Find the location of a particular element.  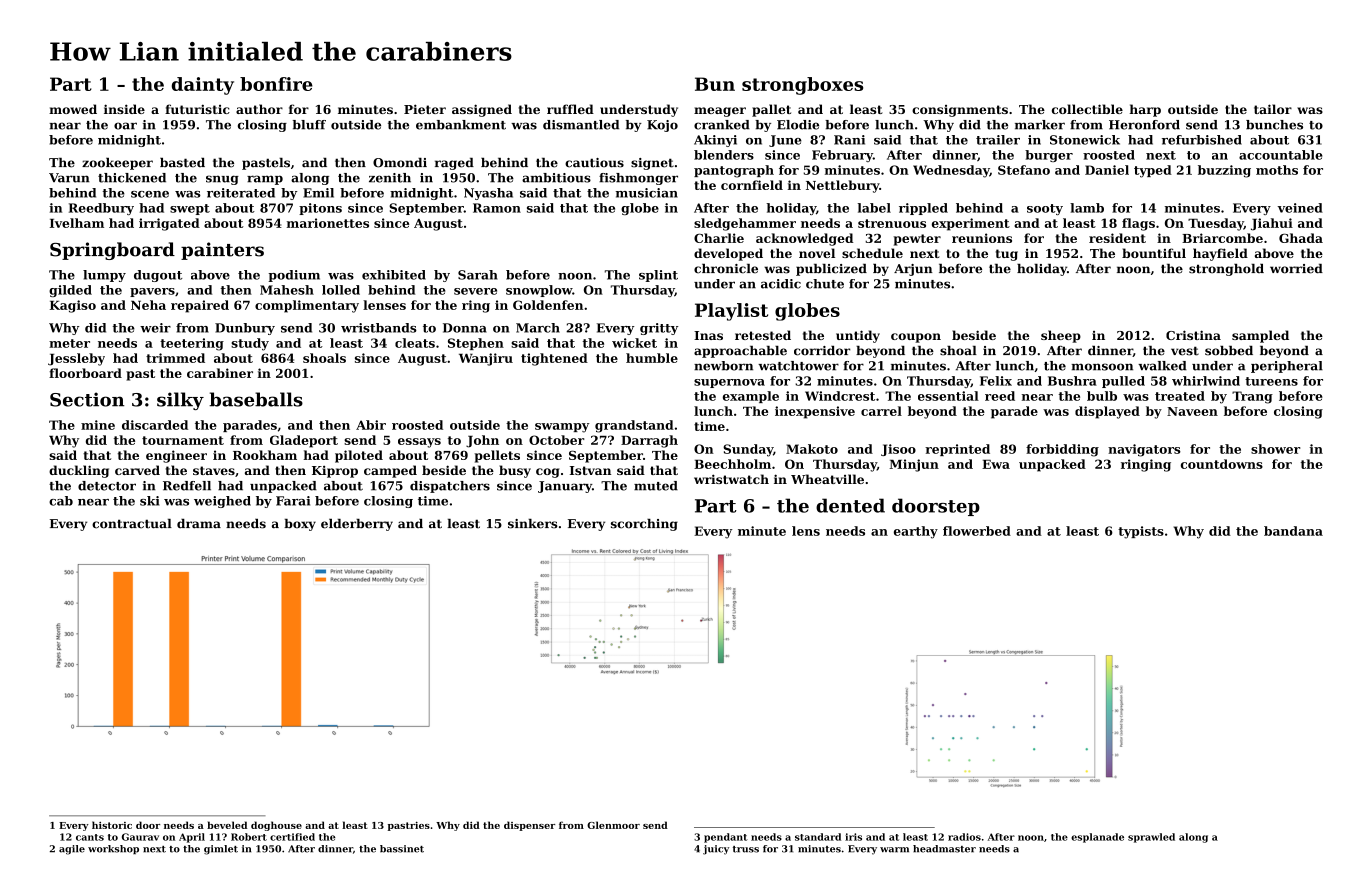

collectible is located at coordinates (1087, 109).
